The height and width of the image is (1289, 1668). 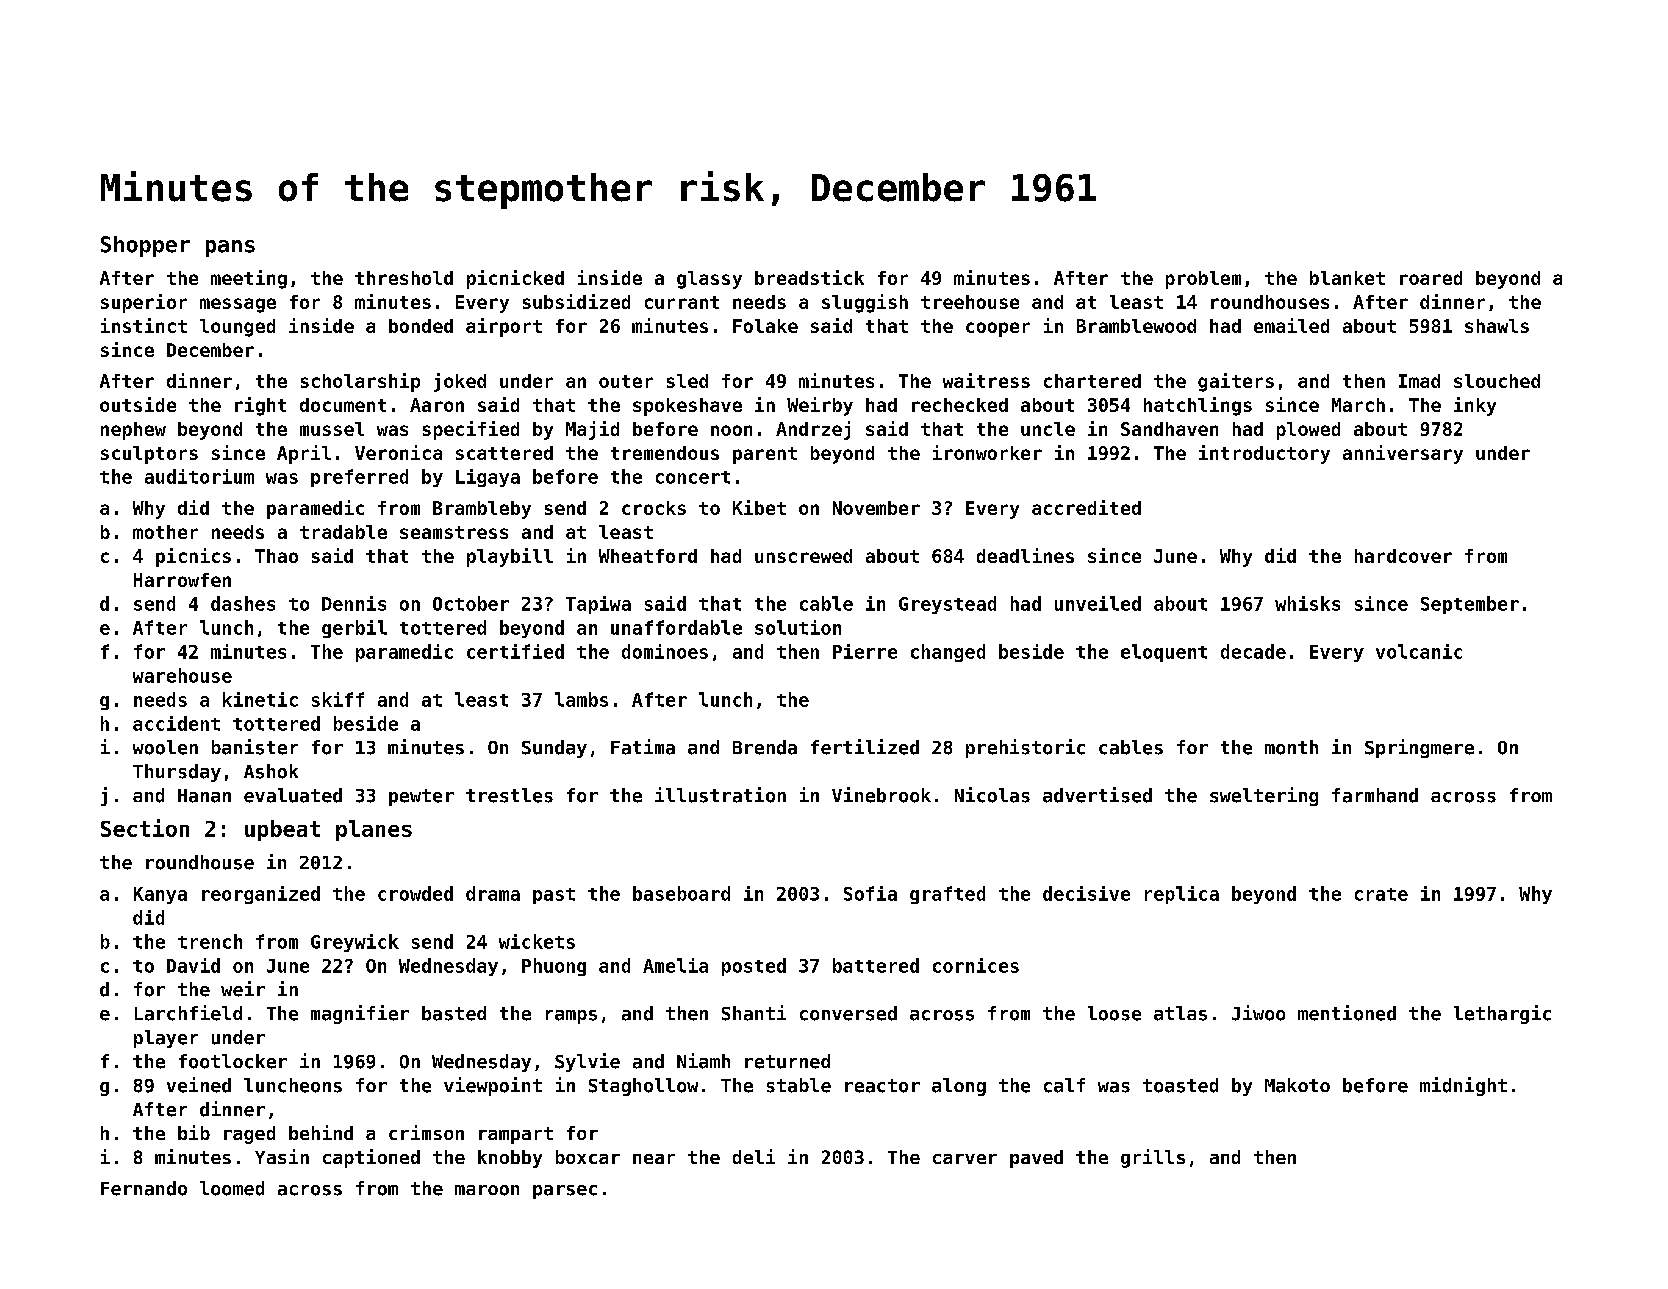 I want to click on unveiled, so click(x=1098, y=603).
